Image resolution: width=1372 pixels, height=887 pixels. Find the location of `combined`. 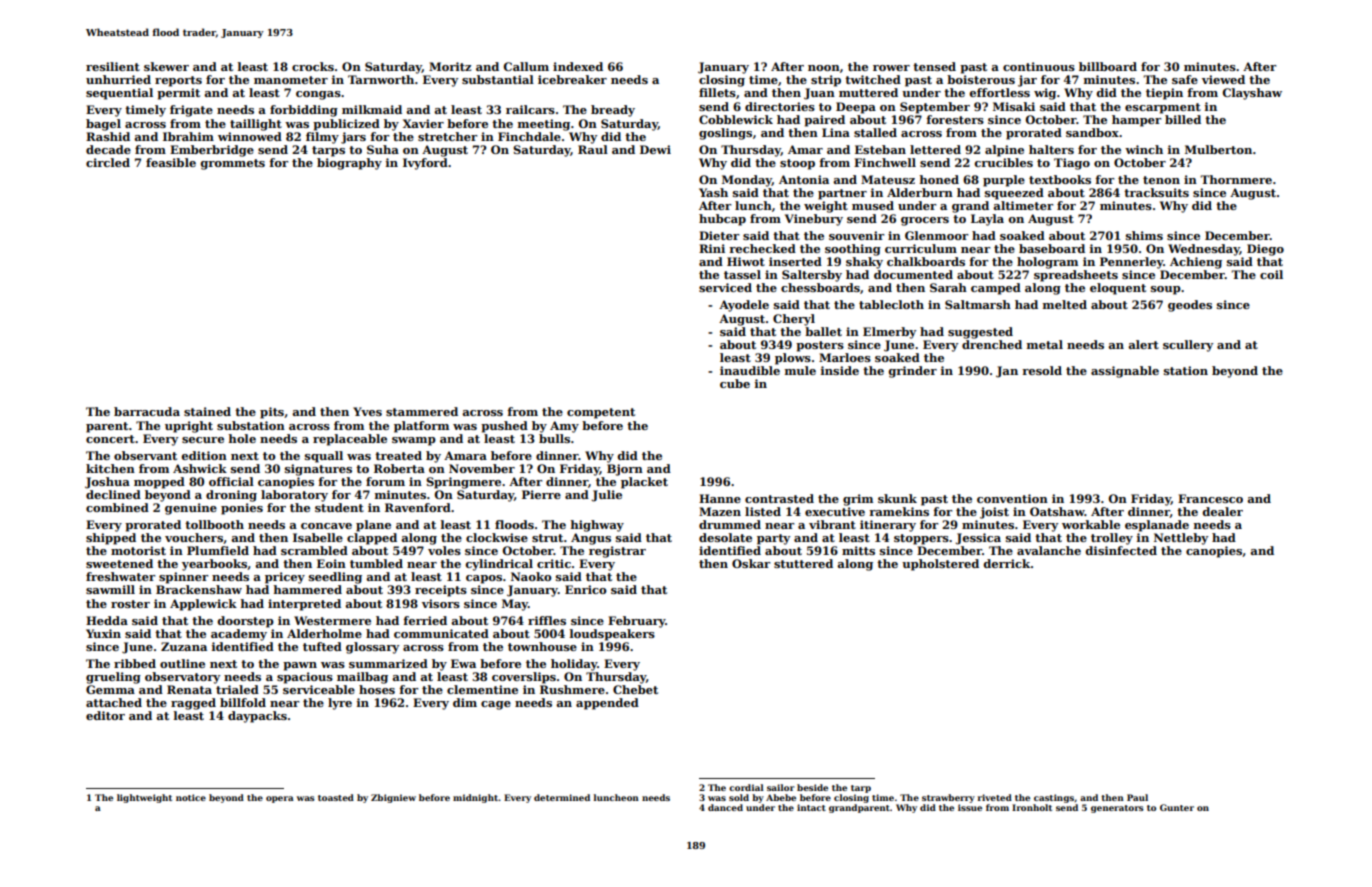

combined is located at coordinates (117, 507).
